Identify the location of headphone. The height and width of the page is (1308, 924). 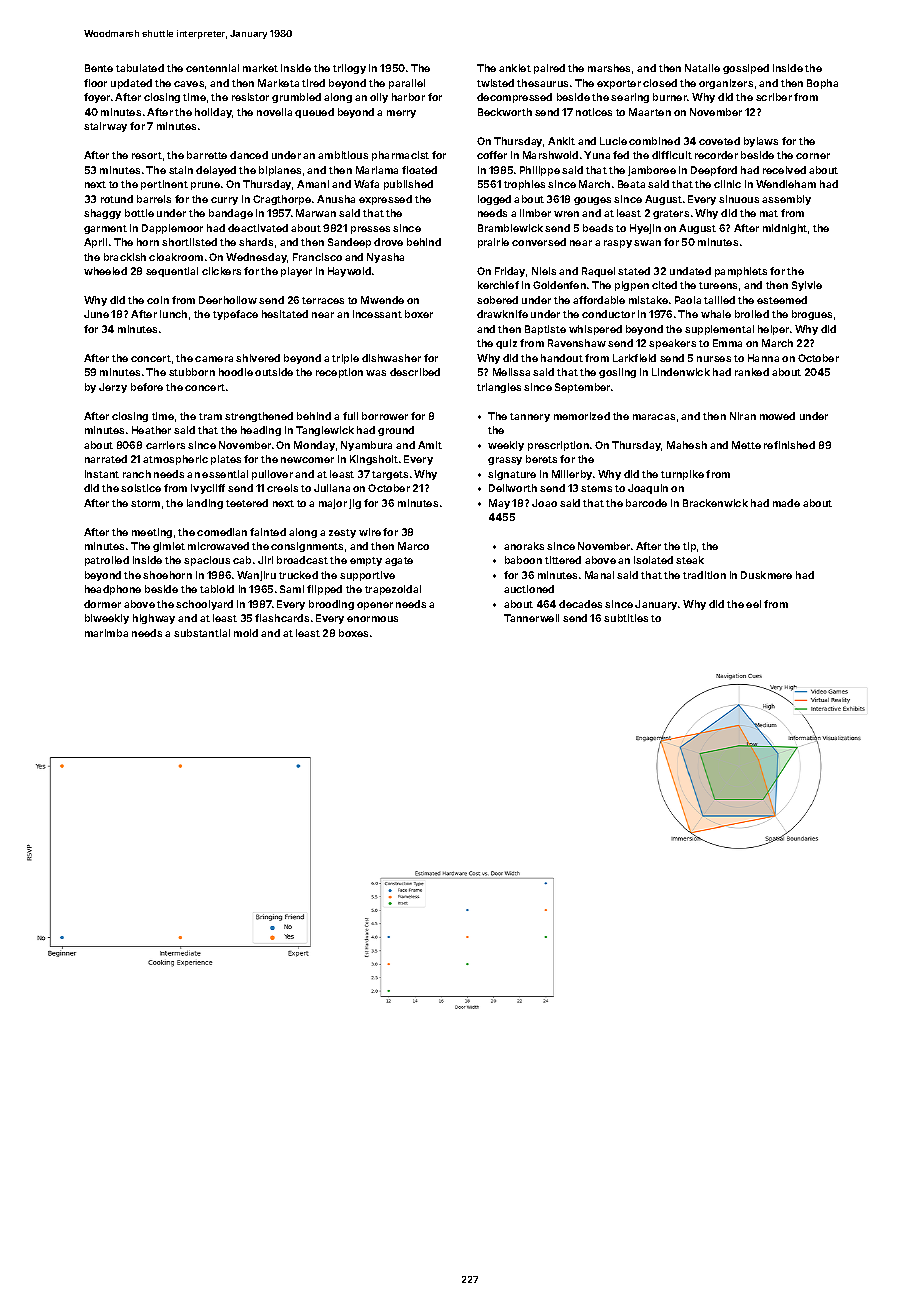
(113, 590).
